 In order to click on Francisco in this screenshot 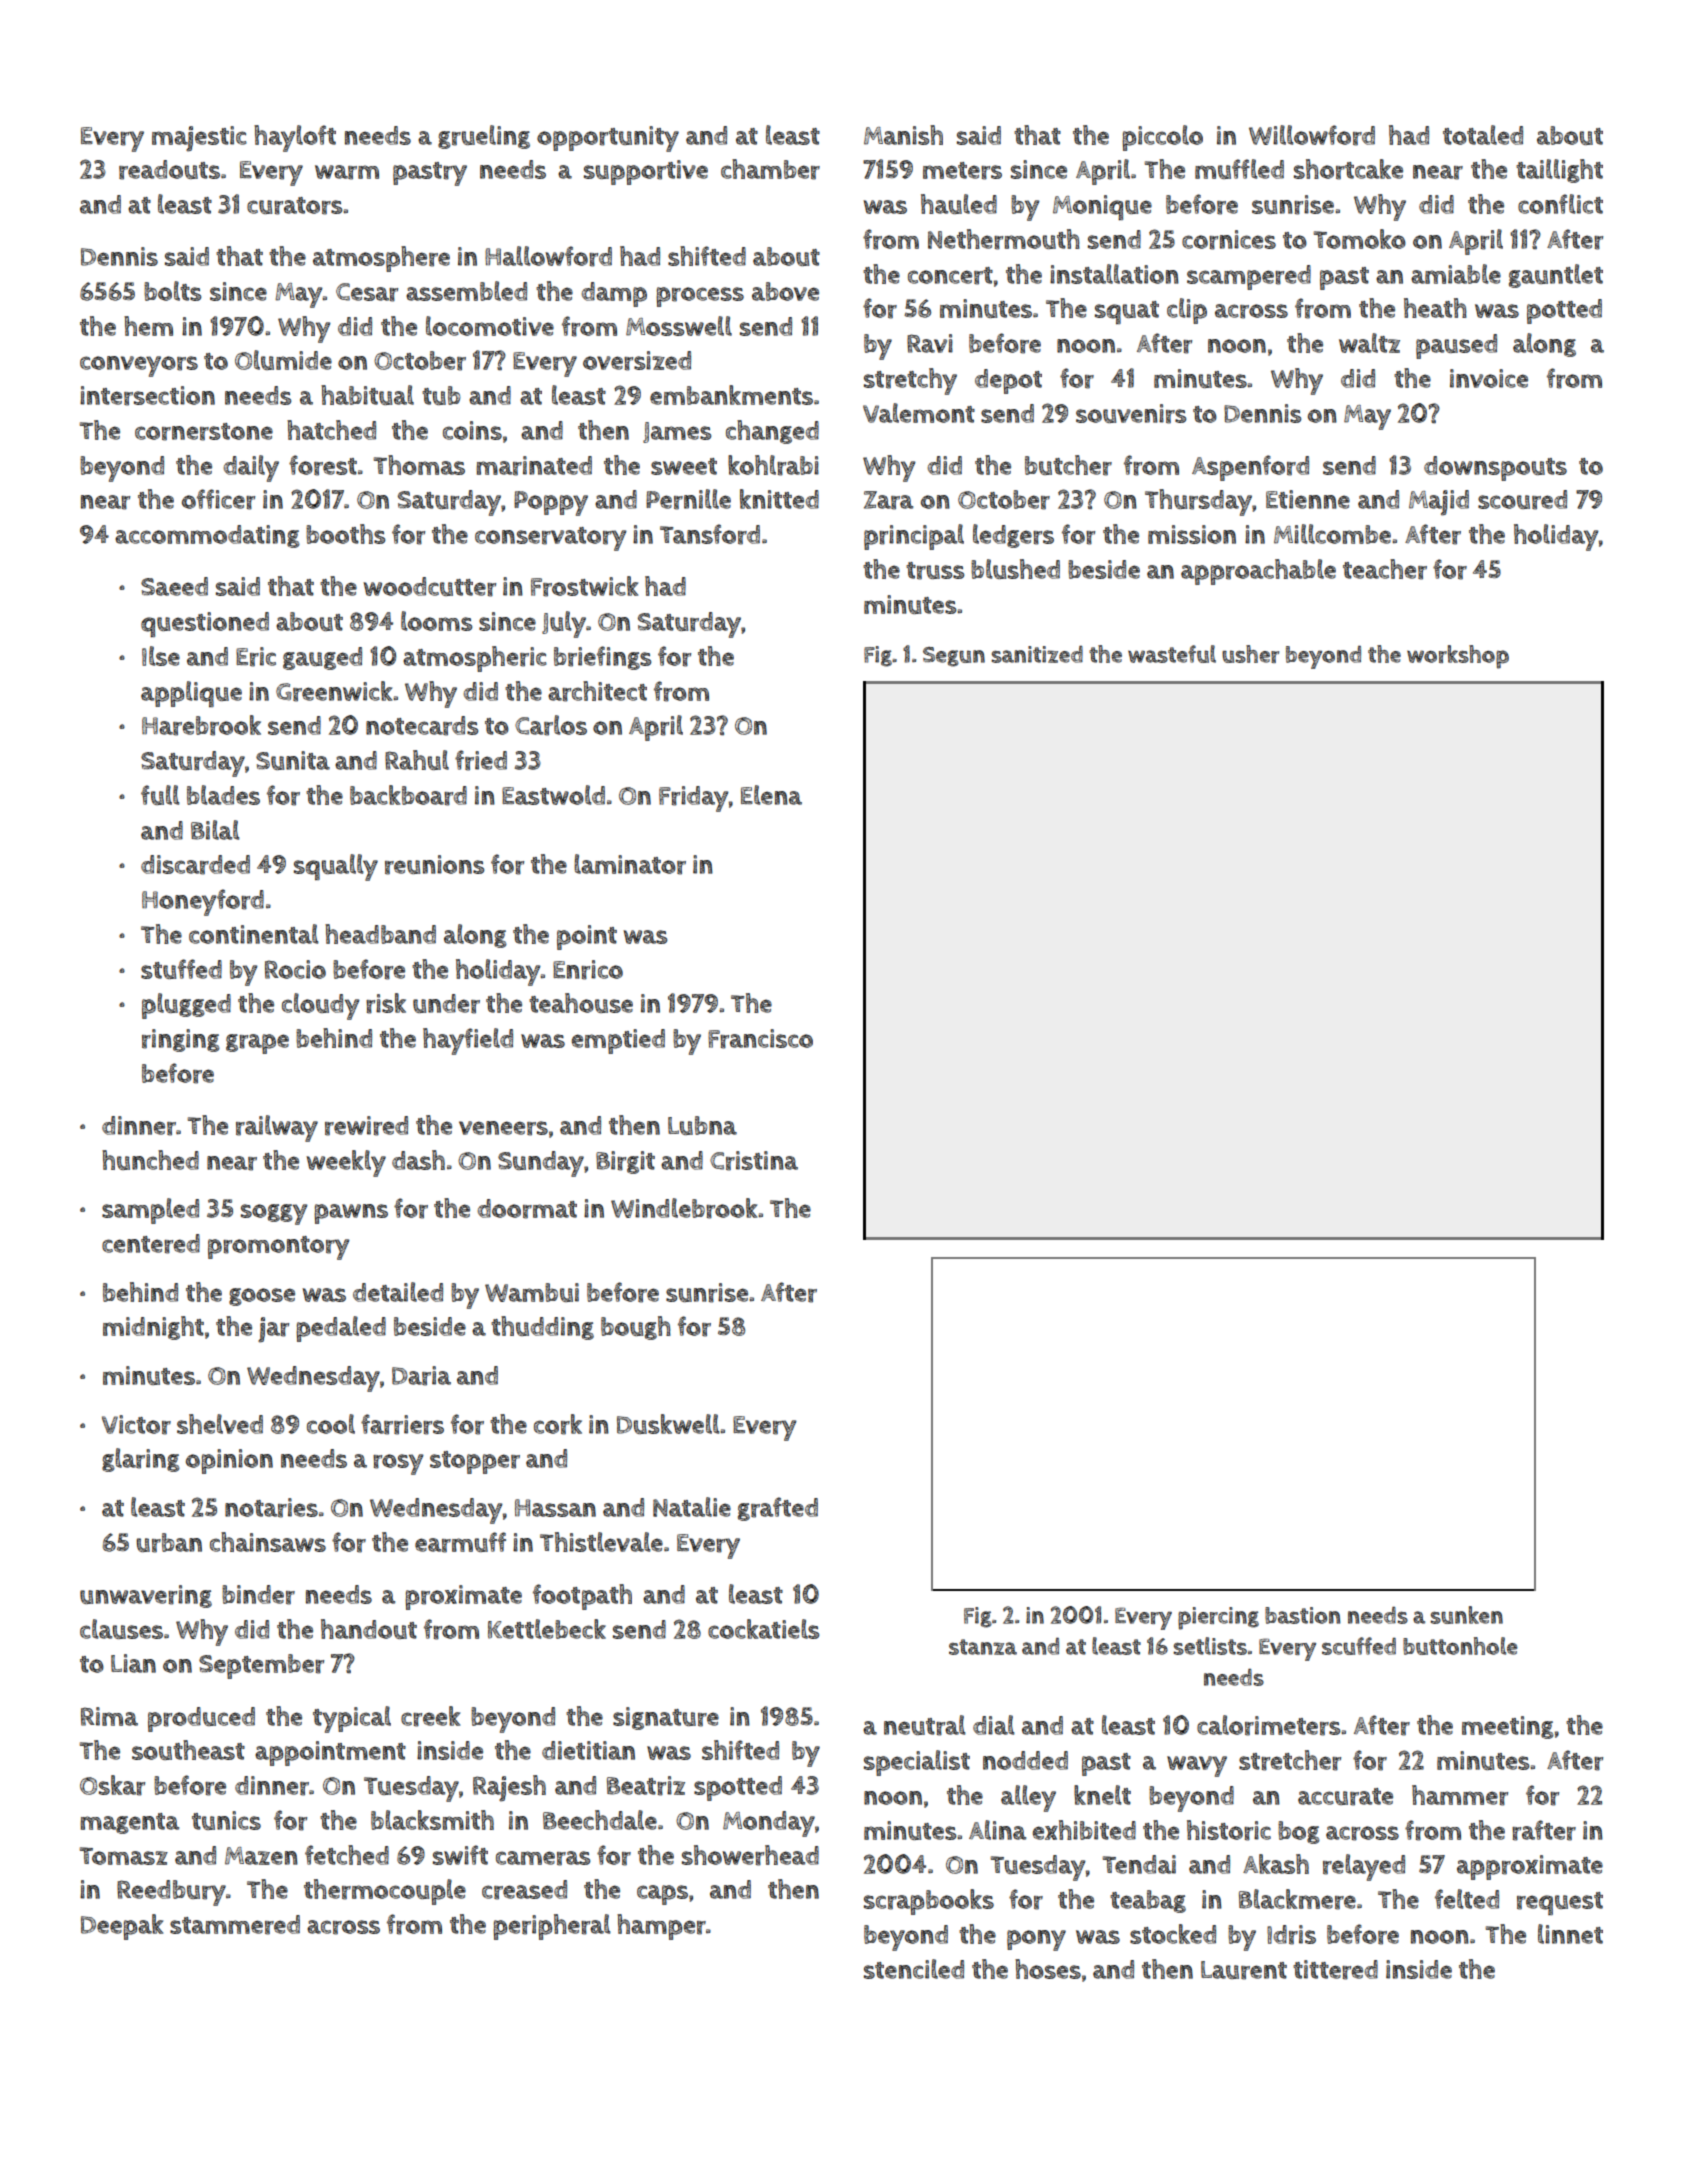, I will do `click(760, 1039)`.
